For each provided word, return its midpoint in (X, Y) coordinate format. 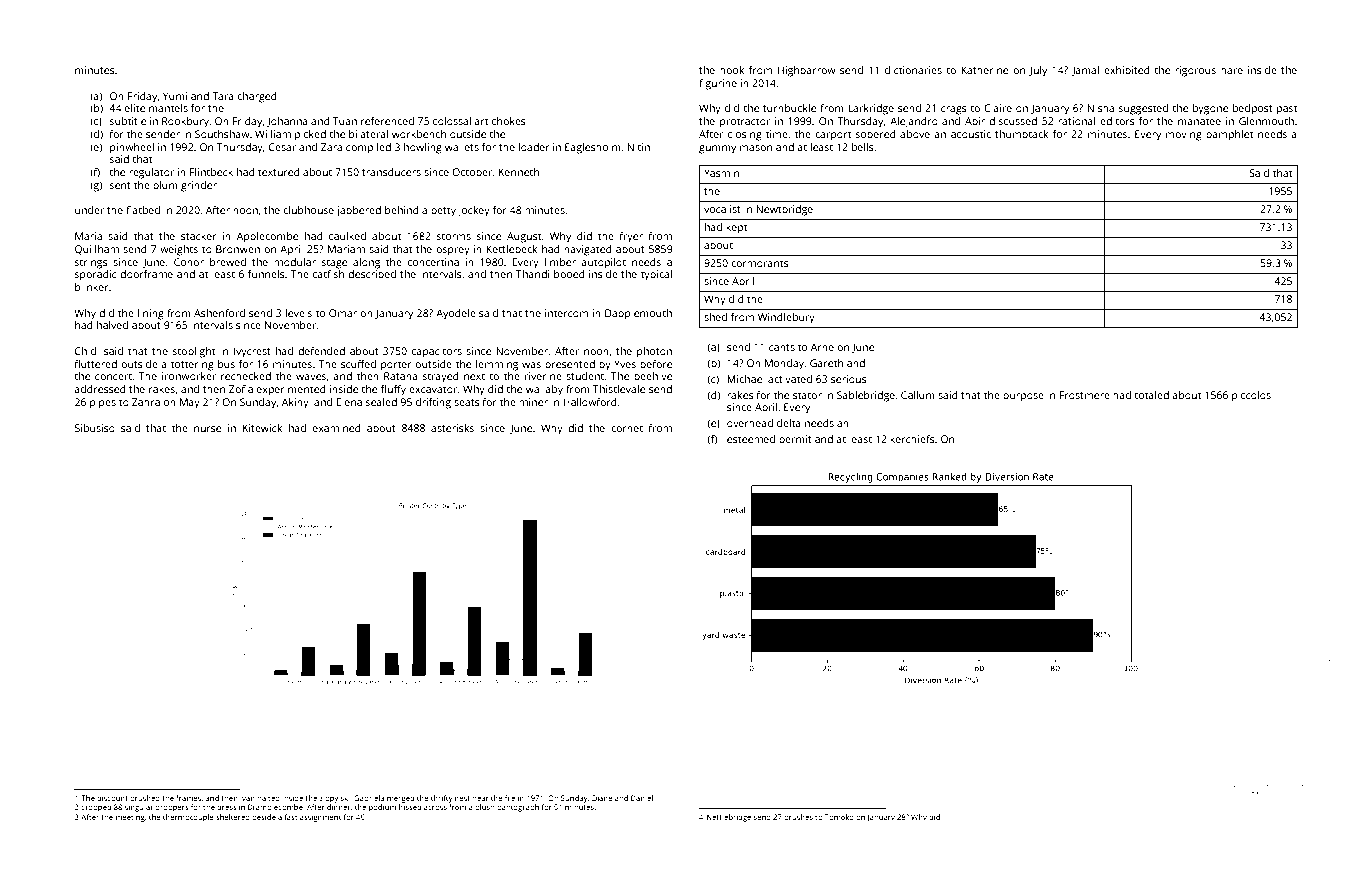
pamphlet (1229, 135)
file (510, 798)
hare (1232, 70)
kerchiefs (912, 439)
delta (789, 423)
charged (257, 97)
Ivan (247, 798)
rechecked (246, 376)
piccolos (1251, 396)
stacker (199, 236)
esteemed (751, 439)
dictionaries (913, 70)
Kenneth (519, 172)
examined (337, 428)
